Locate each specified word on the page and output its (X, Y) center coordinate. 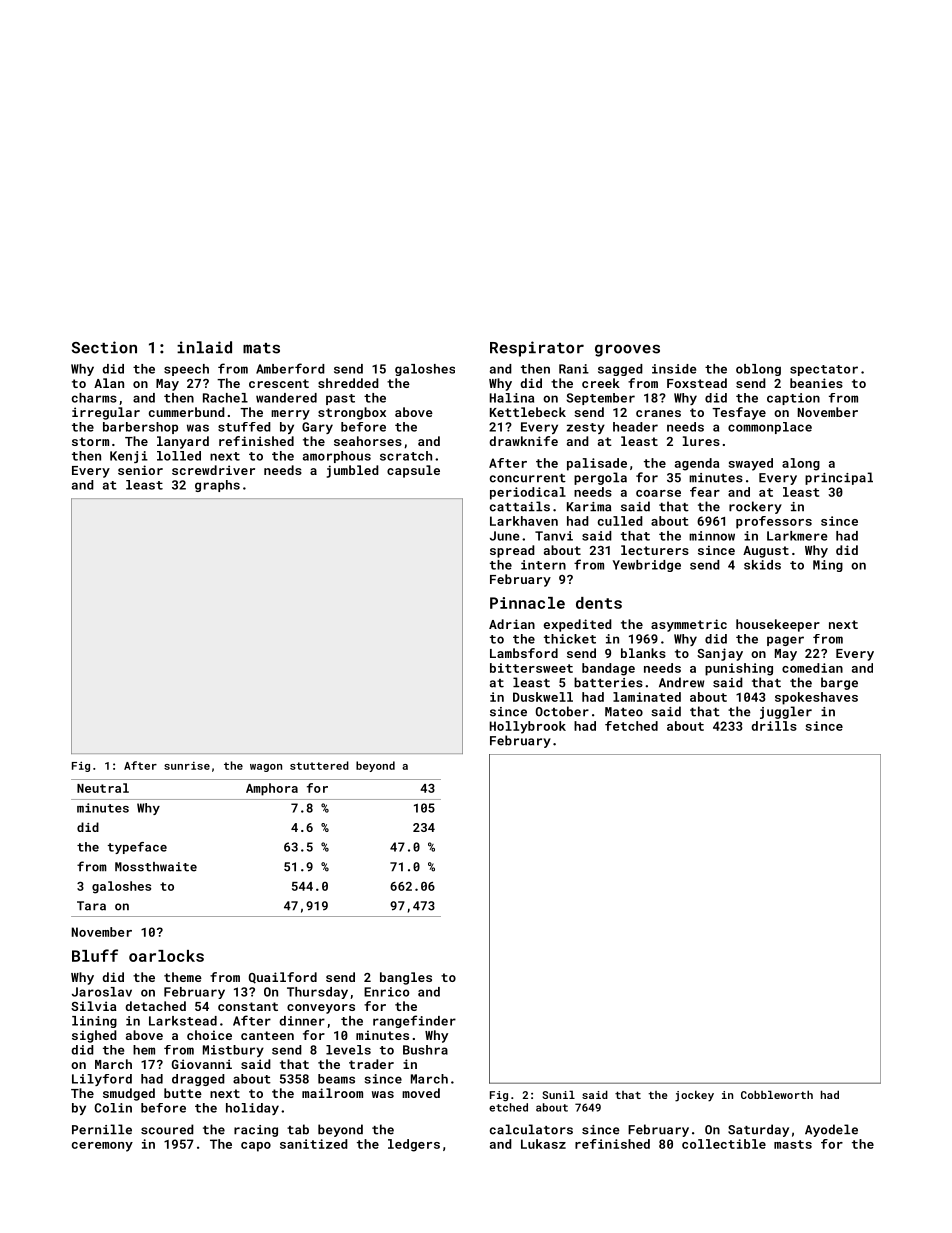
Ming (828, 566)
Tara (91, 906)
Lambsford (524, 653)
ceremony (102, 1147)
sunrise (187, 765)
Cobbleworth (777, 1094)
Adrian (512, 624)
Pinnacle (527, 603)
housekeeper (778, 625)
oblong (758, 370)
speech (186, 370)
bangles (406, 978)
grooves (627, 350)
